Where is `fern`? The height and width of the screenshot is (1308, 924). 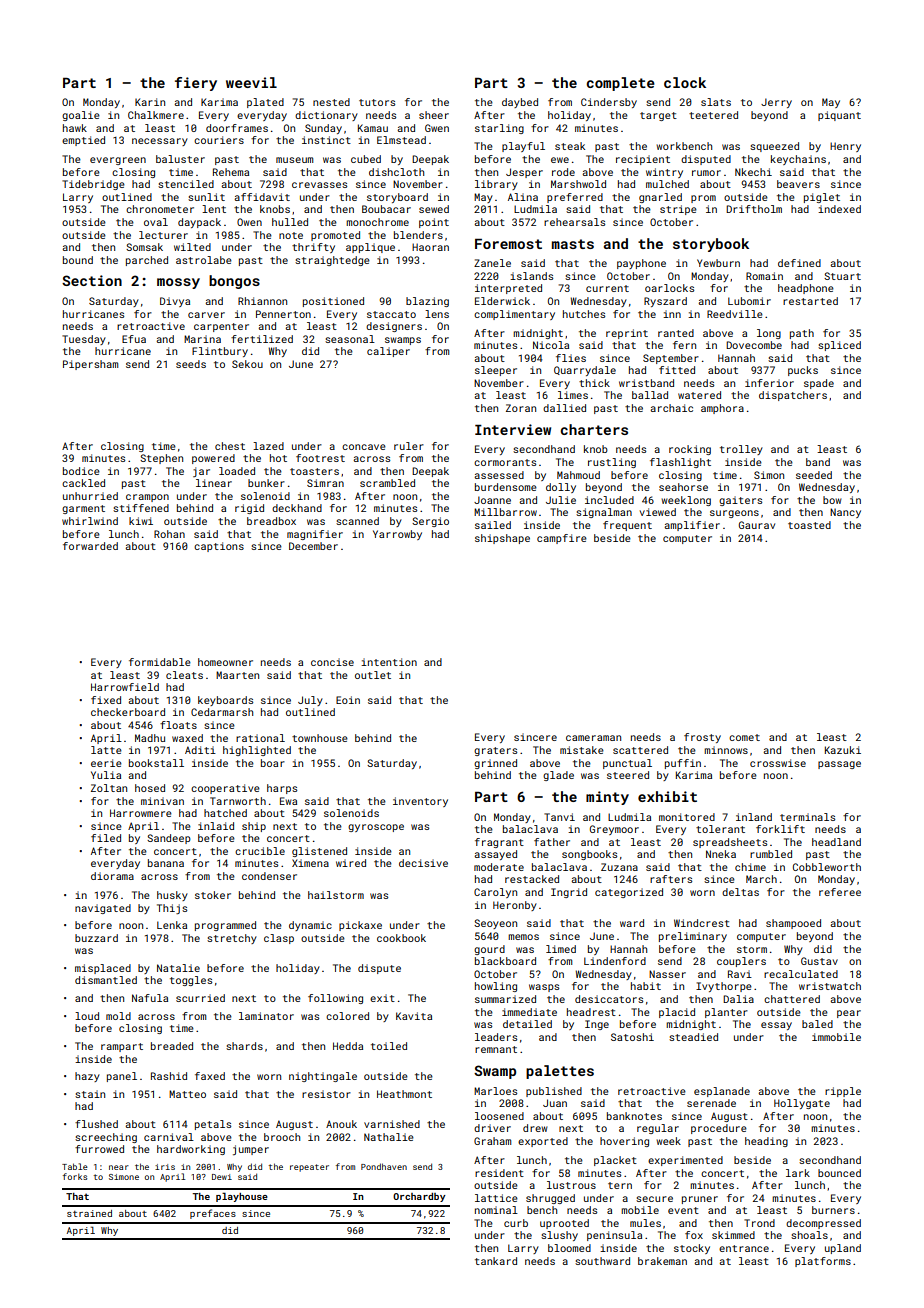
fern is located at coordinates (684, 345).
